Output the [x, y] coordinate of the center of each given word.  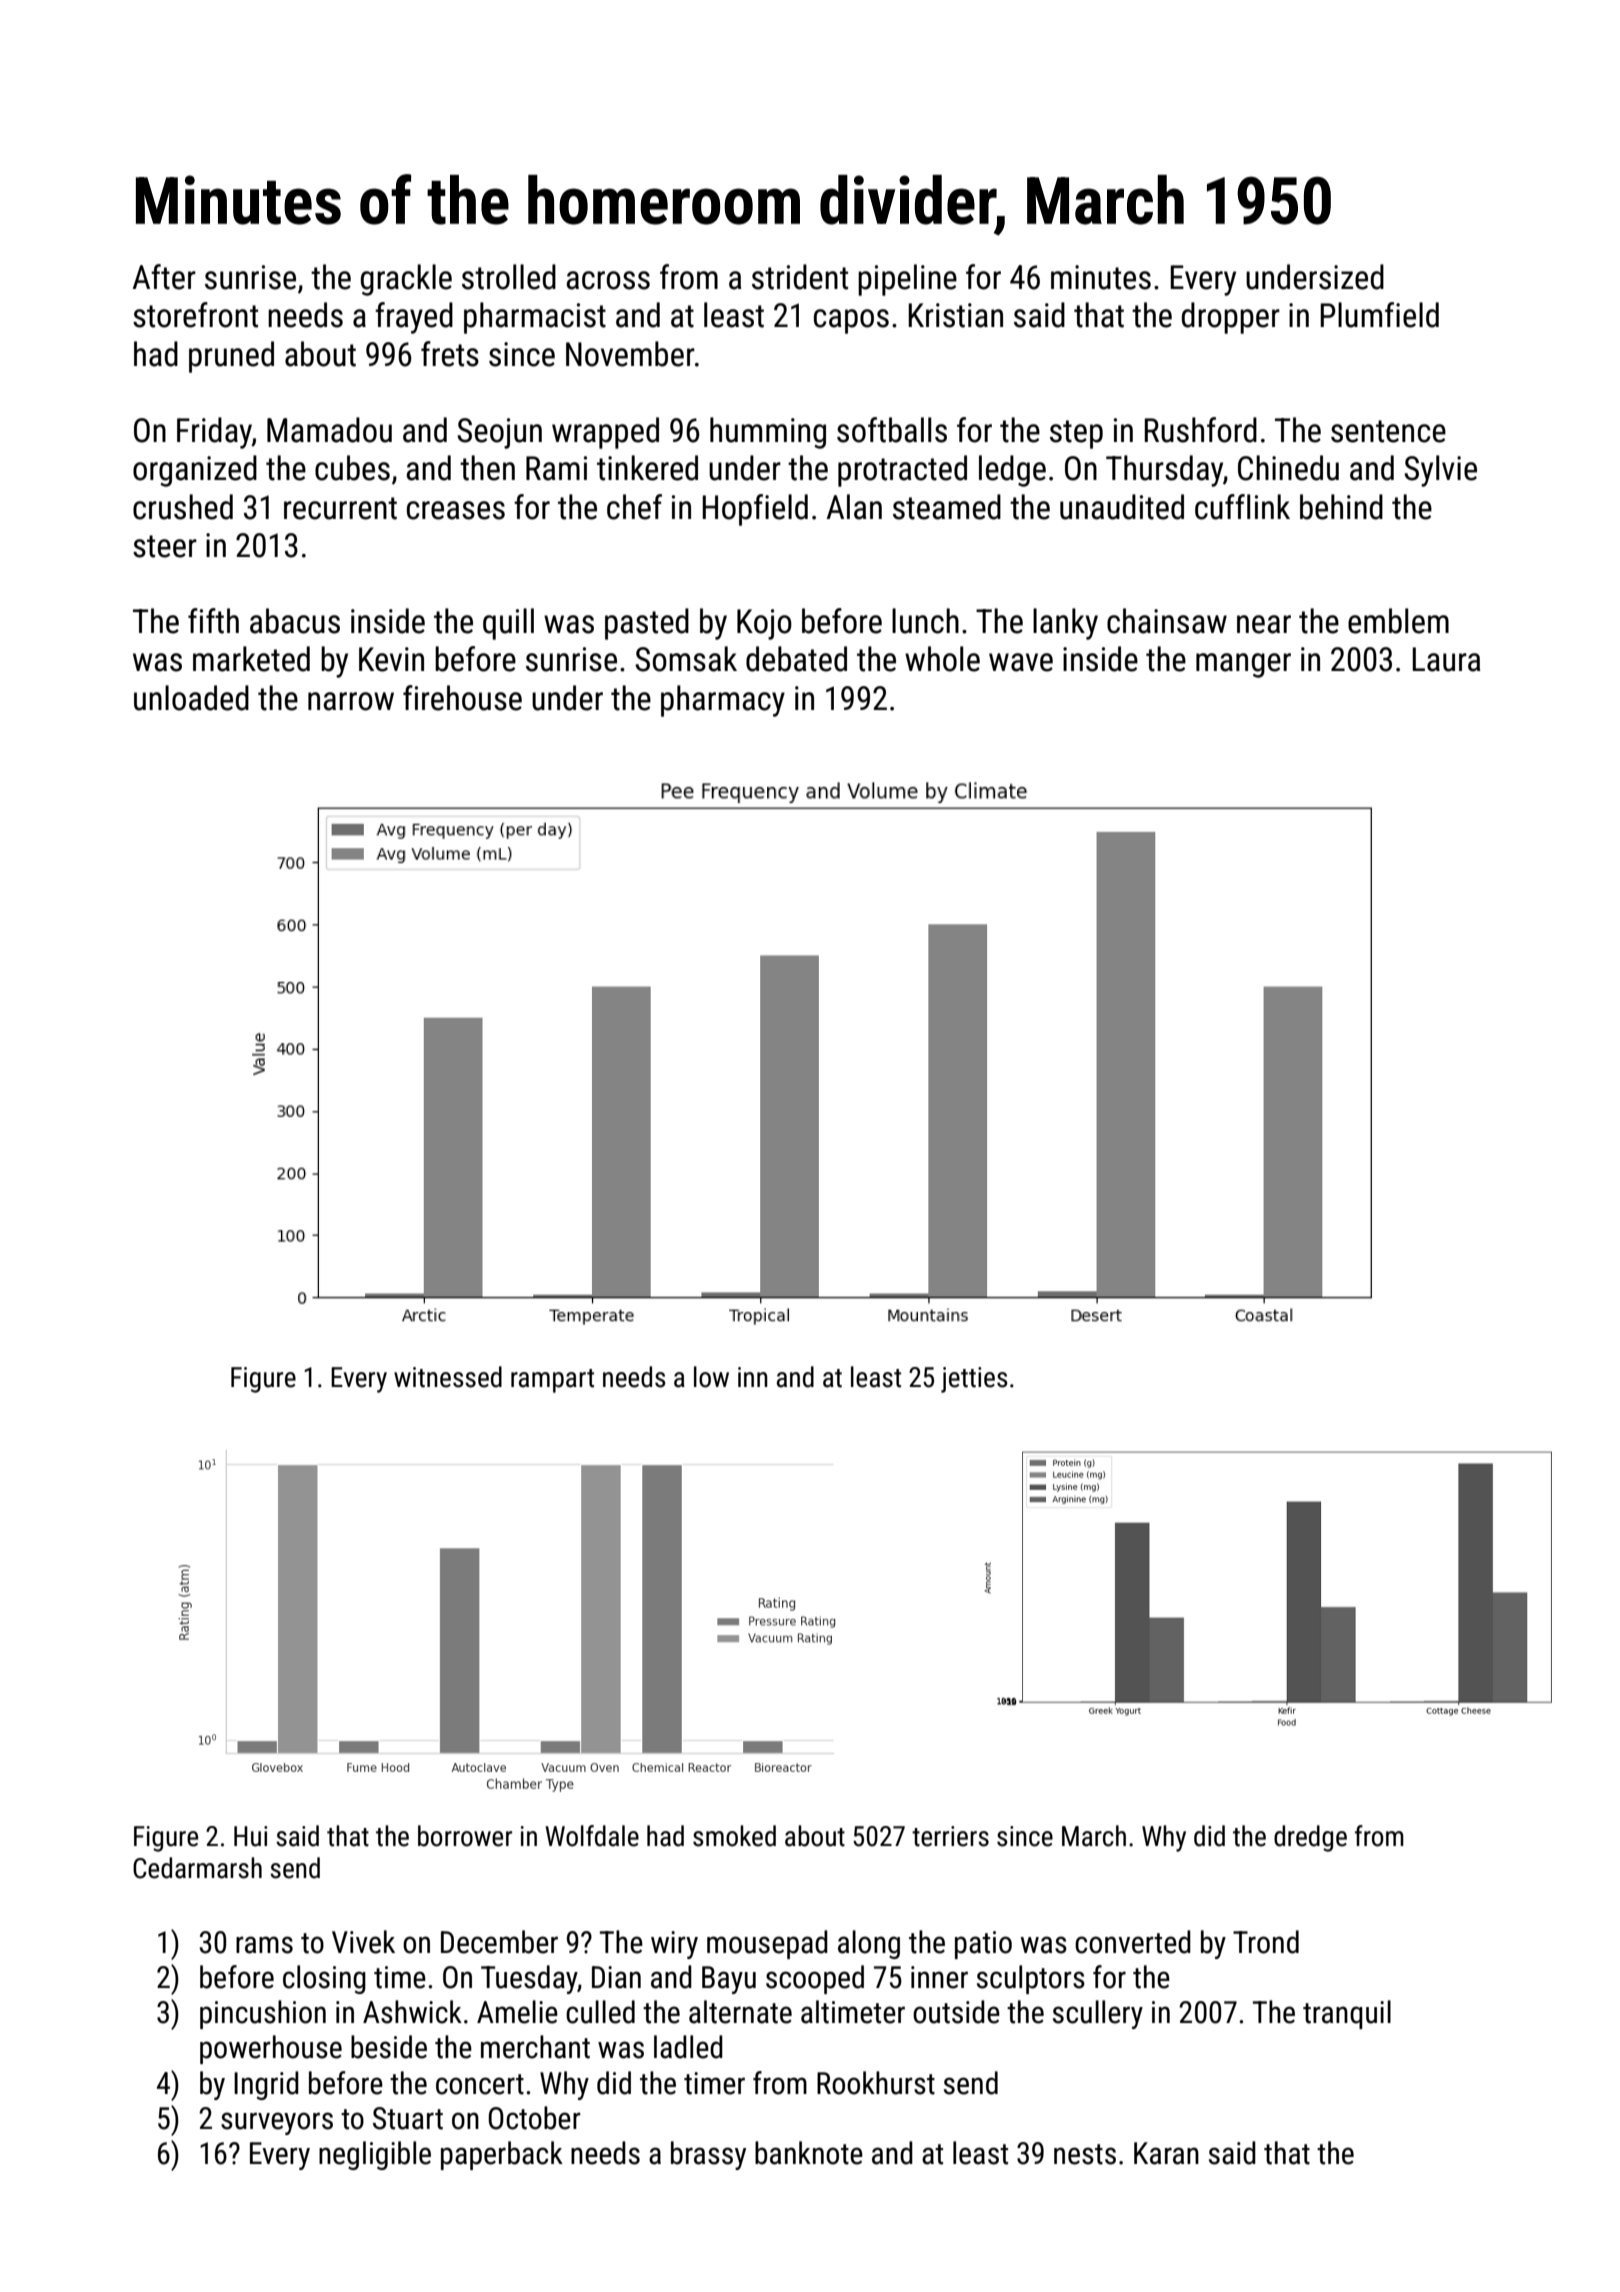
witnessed [448, 1377]
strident [800, 277]
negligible [375, 2155]
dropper [1231, 318]
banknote [809, 2153]
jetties [974, 1380]
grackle [406, 280]
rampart [552, 1381]
